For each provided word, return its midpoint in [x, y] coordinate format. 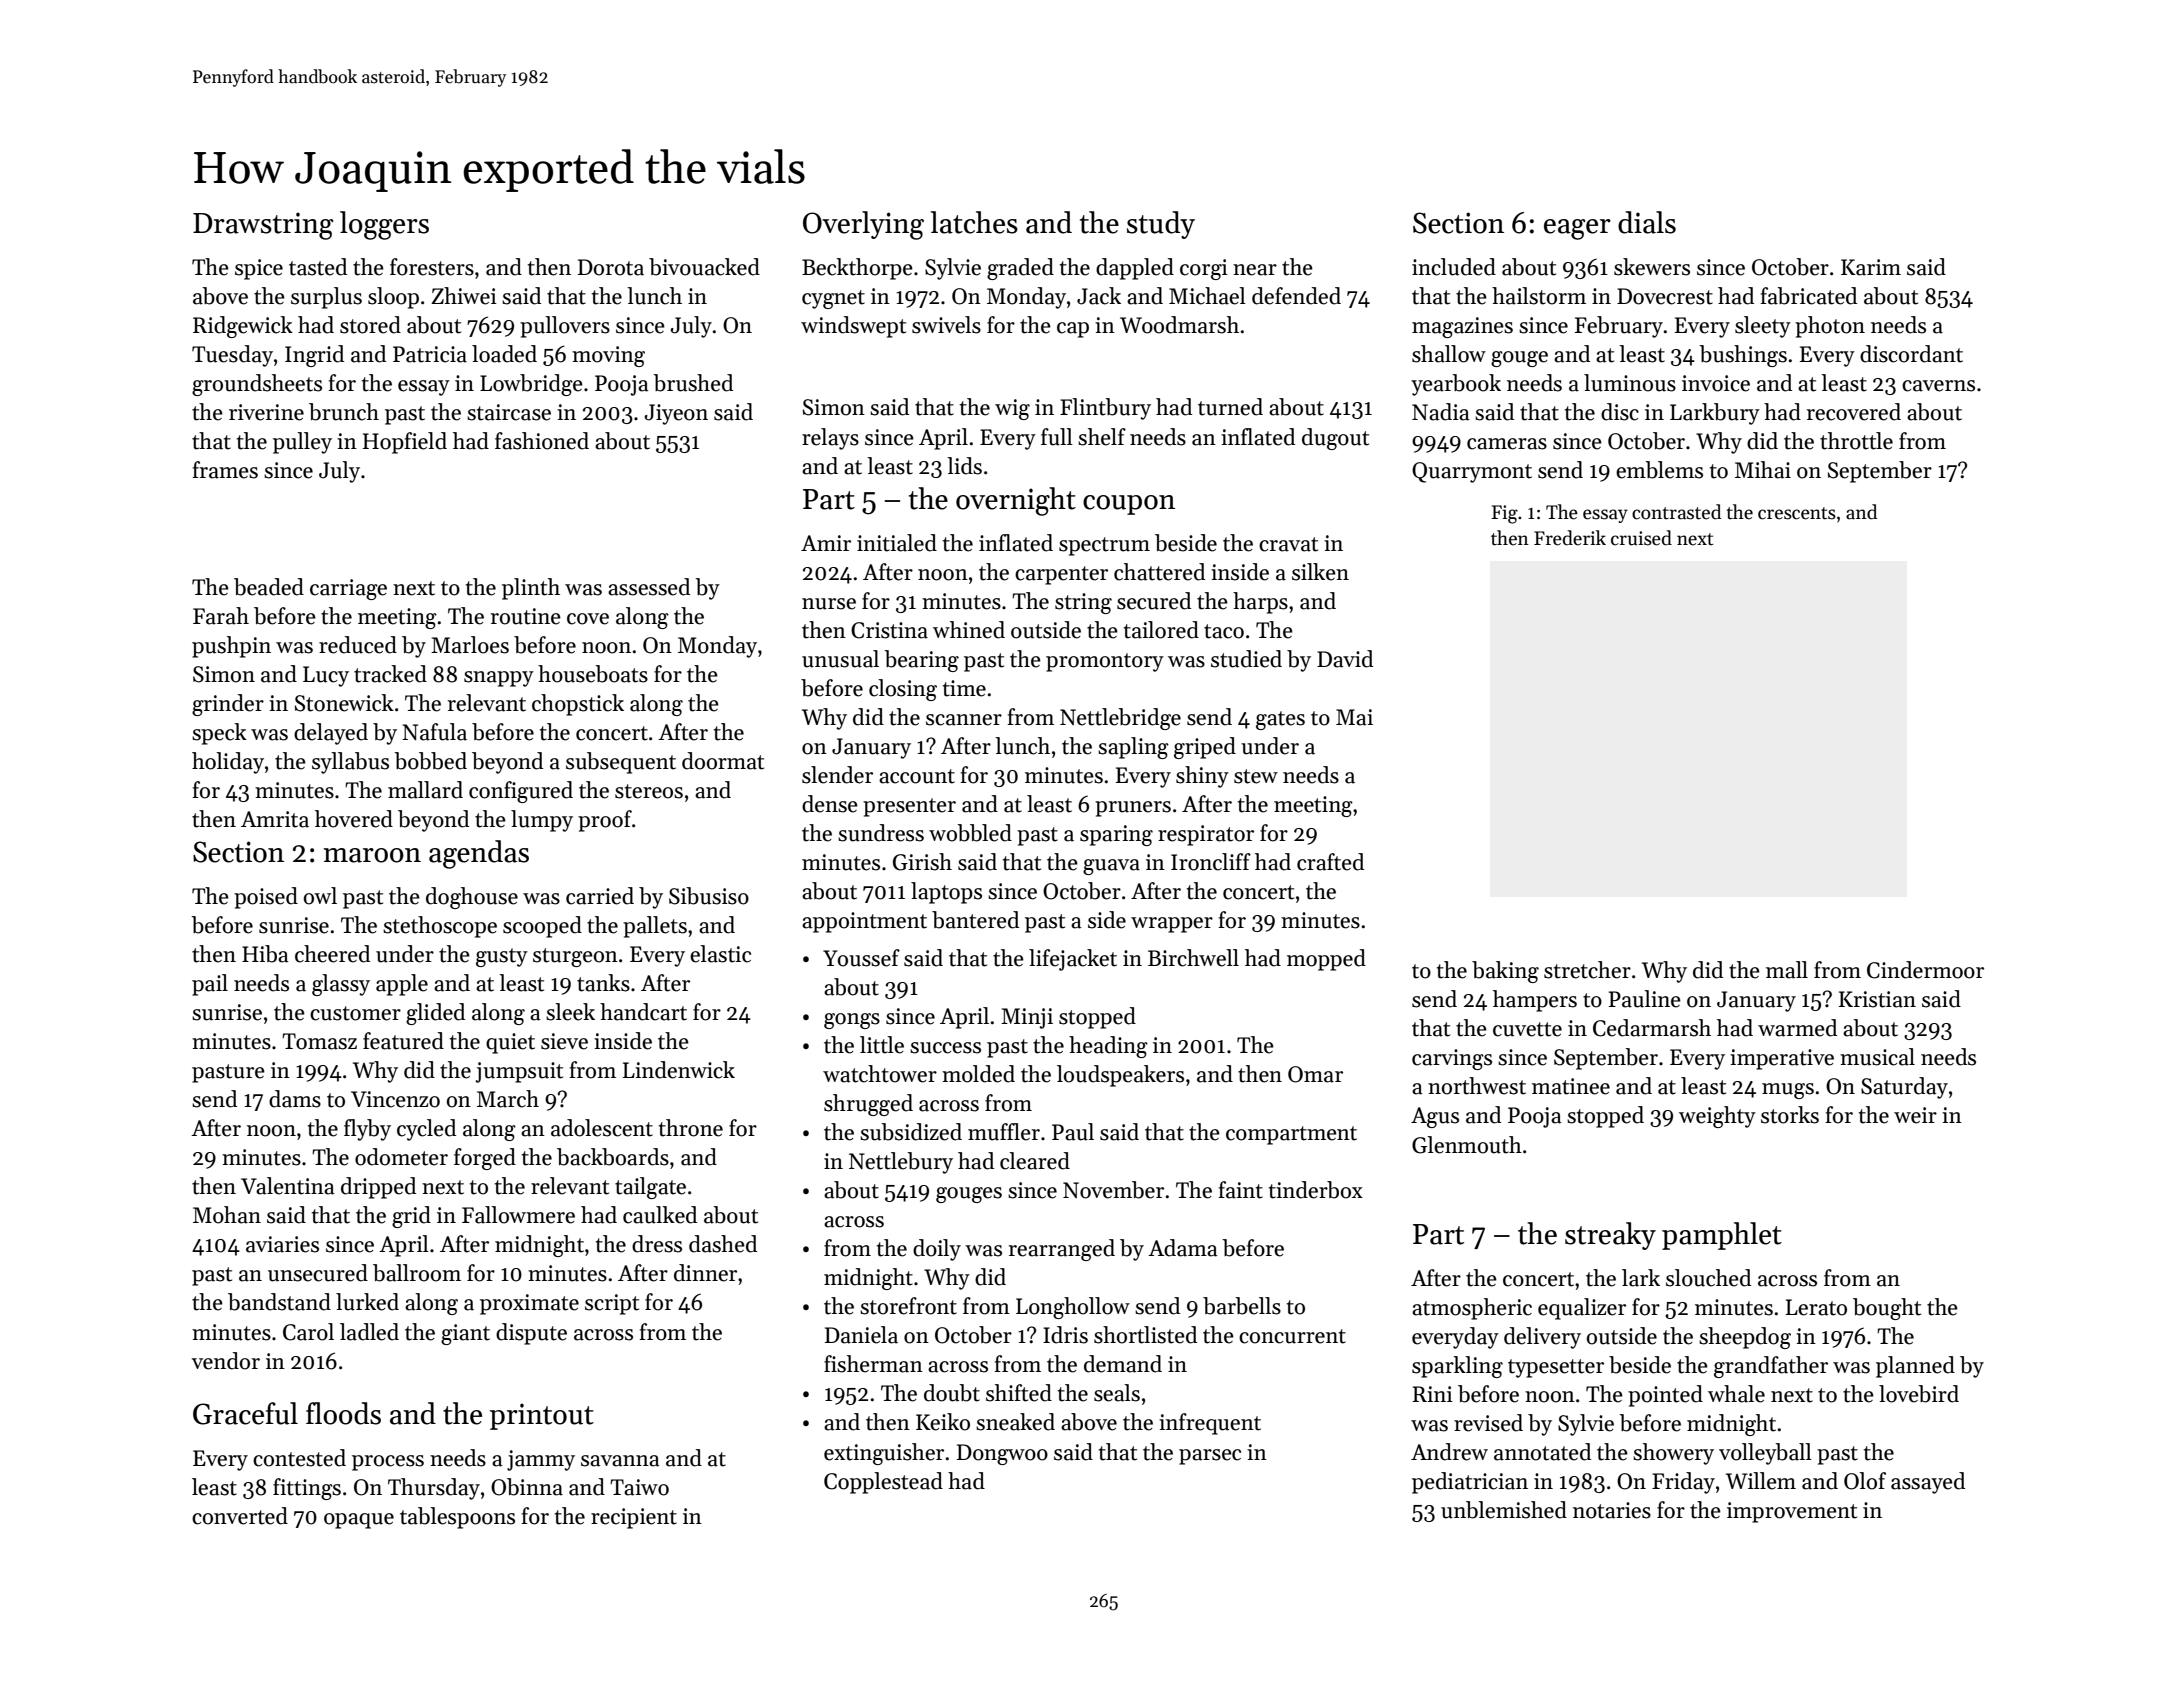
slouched [1708, 1278]
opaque [359, 1521]
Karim [1871, 267]
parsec [1210, 1457]
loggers [384, 225]
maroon [372, 855]
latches [974, 222]
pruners [1133, 809]
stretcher [1587, 970]
